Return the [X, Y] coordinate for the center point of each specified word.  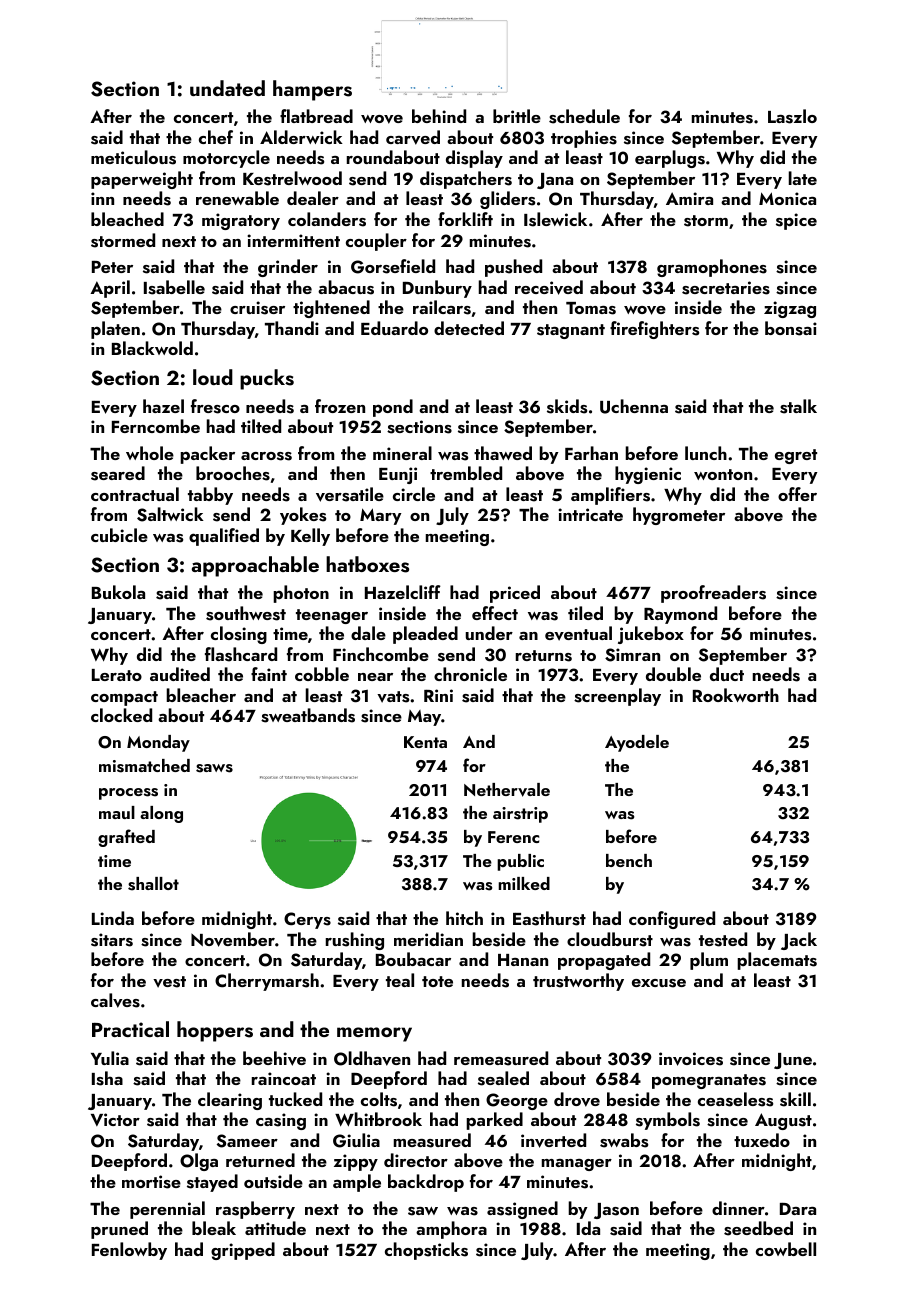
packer [207, 455]
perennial [167, 1210]
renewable [237, 198]
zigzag [790, 309]
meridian [428, 939]
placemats [777, 961]
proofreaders [713, 594]
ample [357, 1183]
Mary [380, 516]
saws [214, 768]
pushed [513, 268]
